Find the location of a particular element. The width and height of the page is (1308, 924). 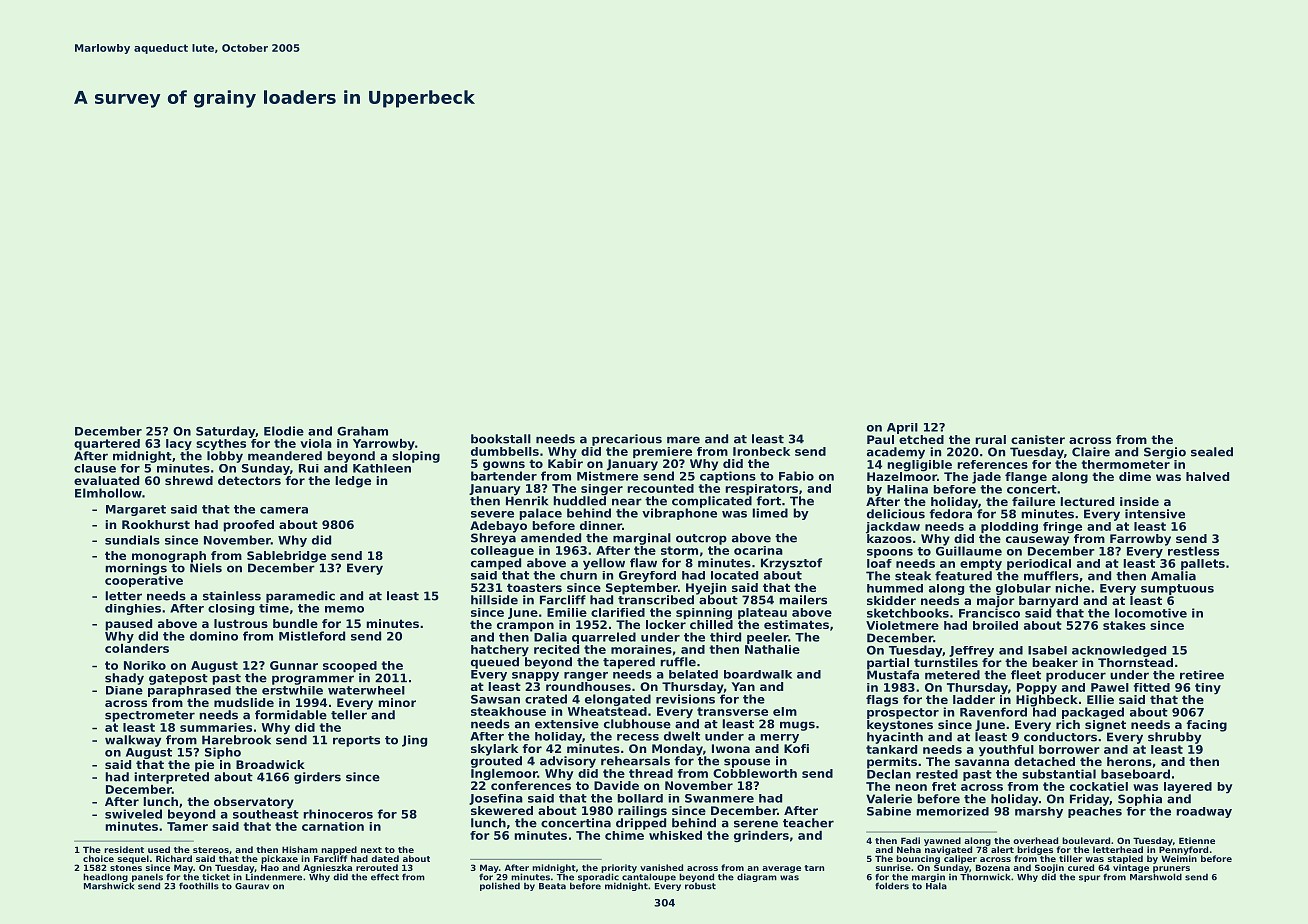

Gaurav is located at coordinates (252, 886).
